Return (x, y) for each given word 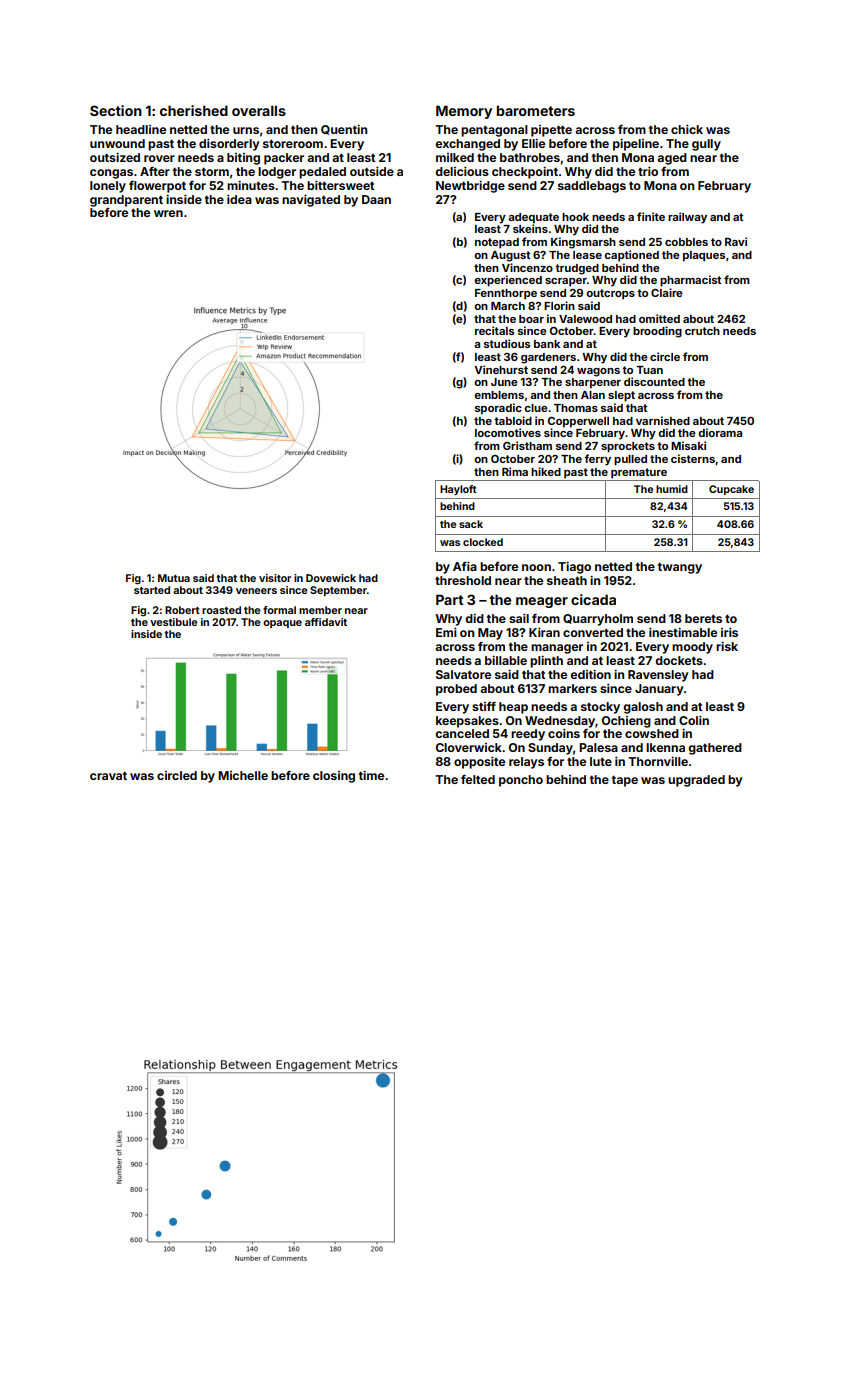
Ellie (533, 143)
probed (456, 690)
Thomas (576, 408)
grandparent (126, 201)
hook (575, 217)
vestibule (174, 622)
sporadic (498, 409)
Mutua (174, 578)
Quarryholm (598, 620)
